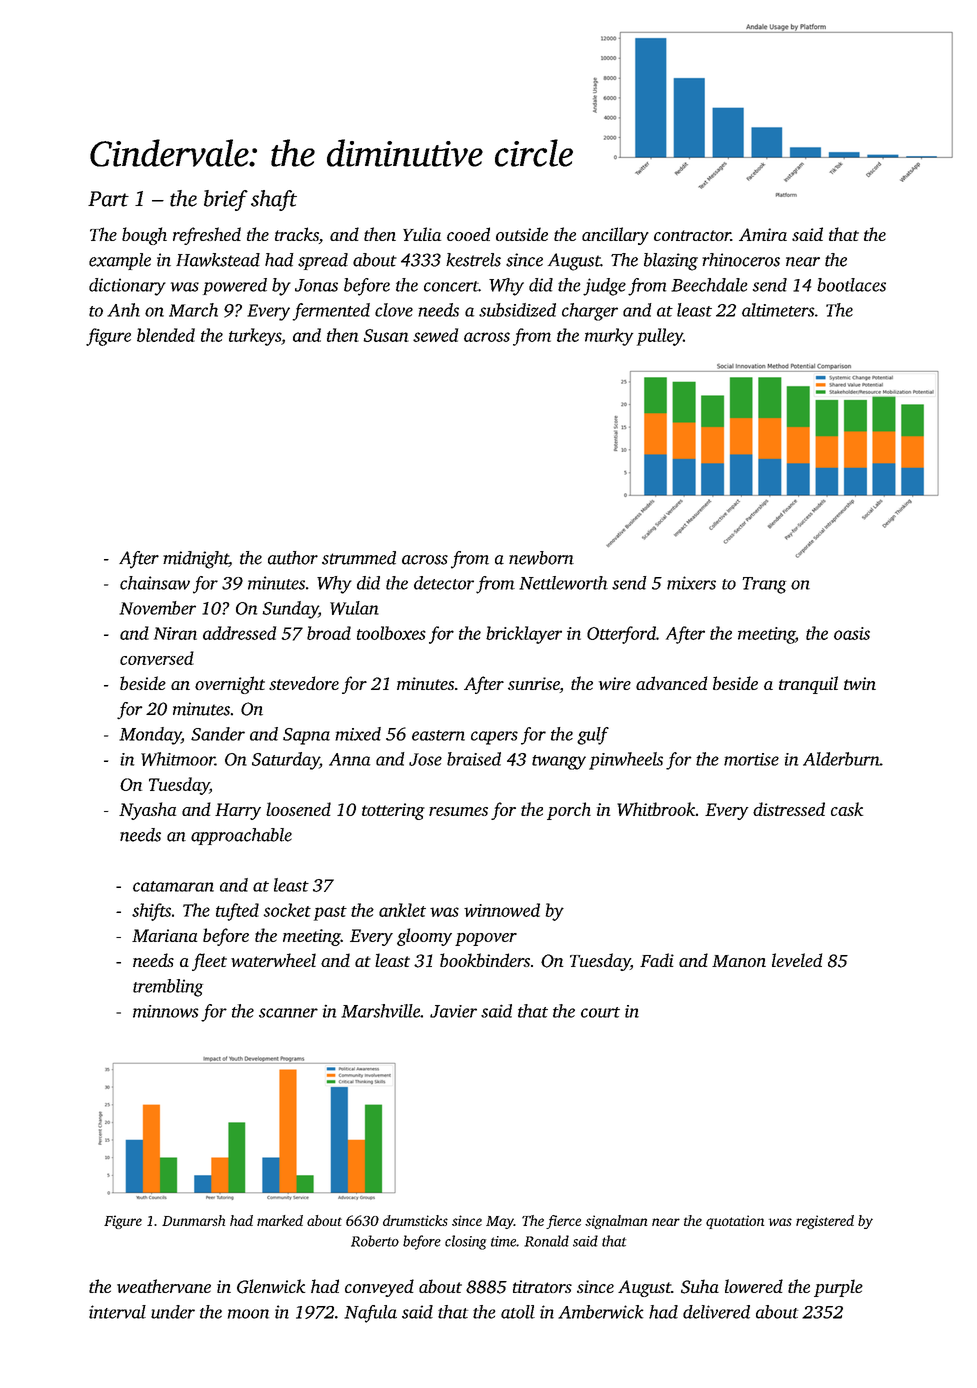  Describe the element at coordinates (370, 1314) in the image. I see `Nafula` at that location.
